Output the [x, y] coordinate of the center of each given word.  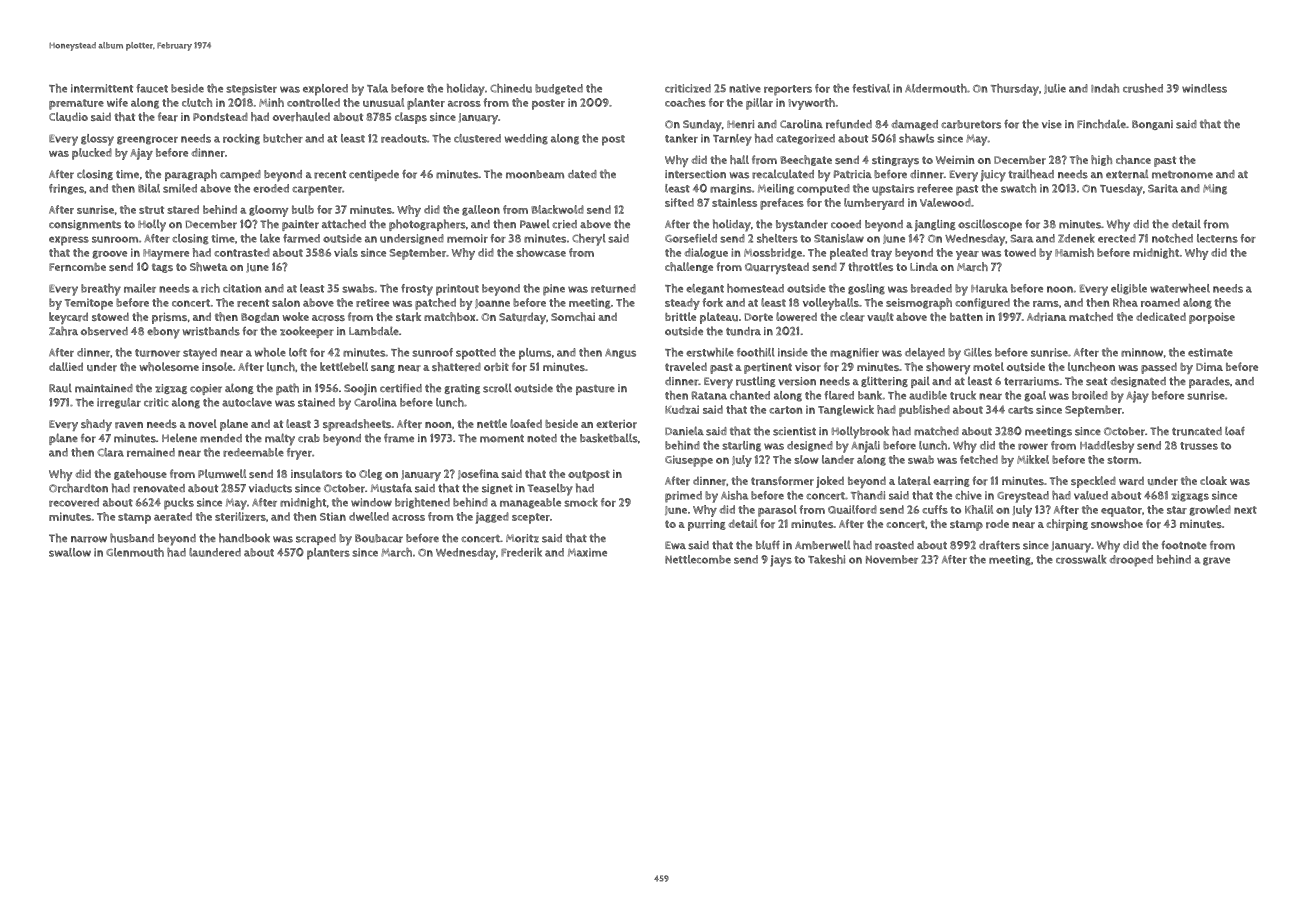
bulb [303, 209]
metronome [1182, 175]
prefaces [782, 204]
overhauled [301, 117]
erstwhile [710, 352]
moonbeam [535, 174]
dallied [66, 366]
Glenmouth [135, 552]
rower [1033, 446]
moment [502, 439]
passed [1159, 368]
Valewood [945, 202]
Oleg [370, 474]
